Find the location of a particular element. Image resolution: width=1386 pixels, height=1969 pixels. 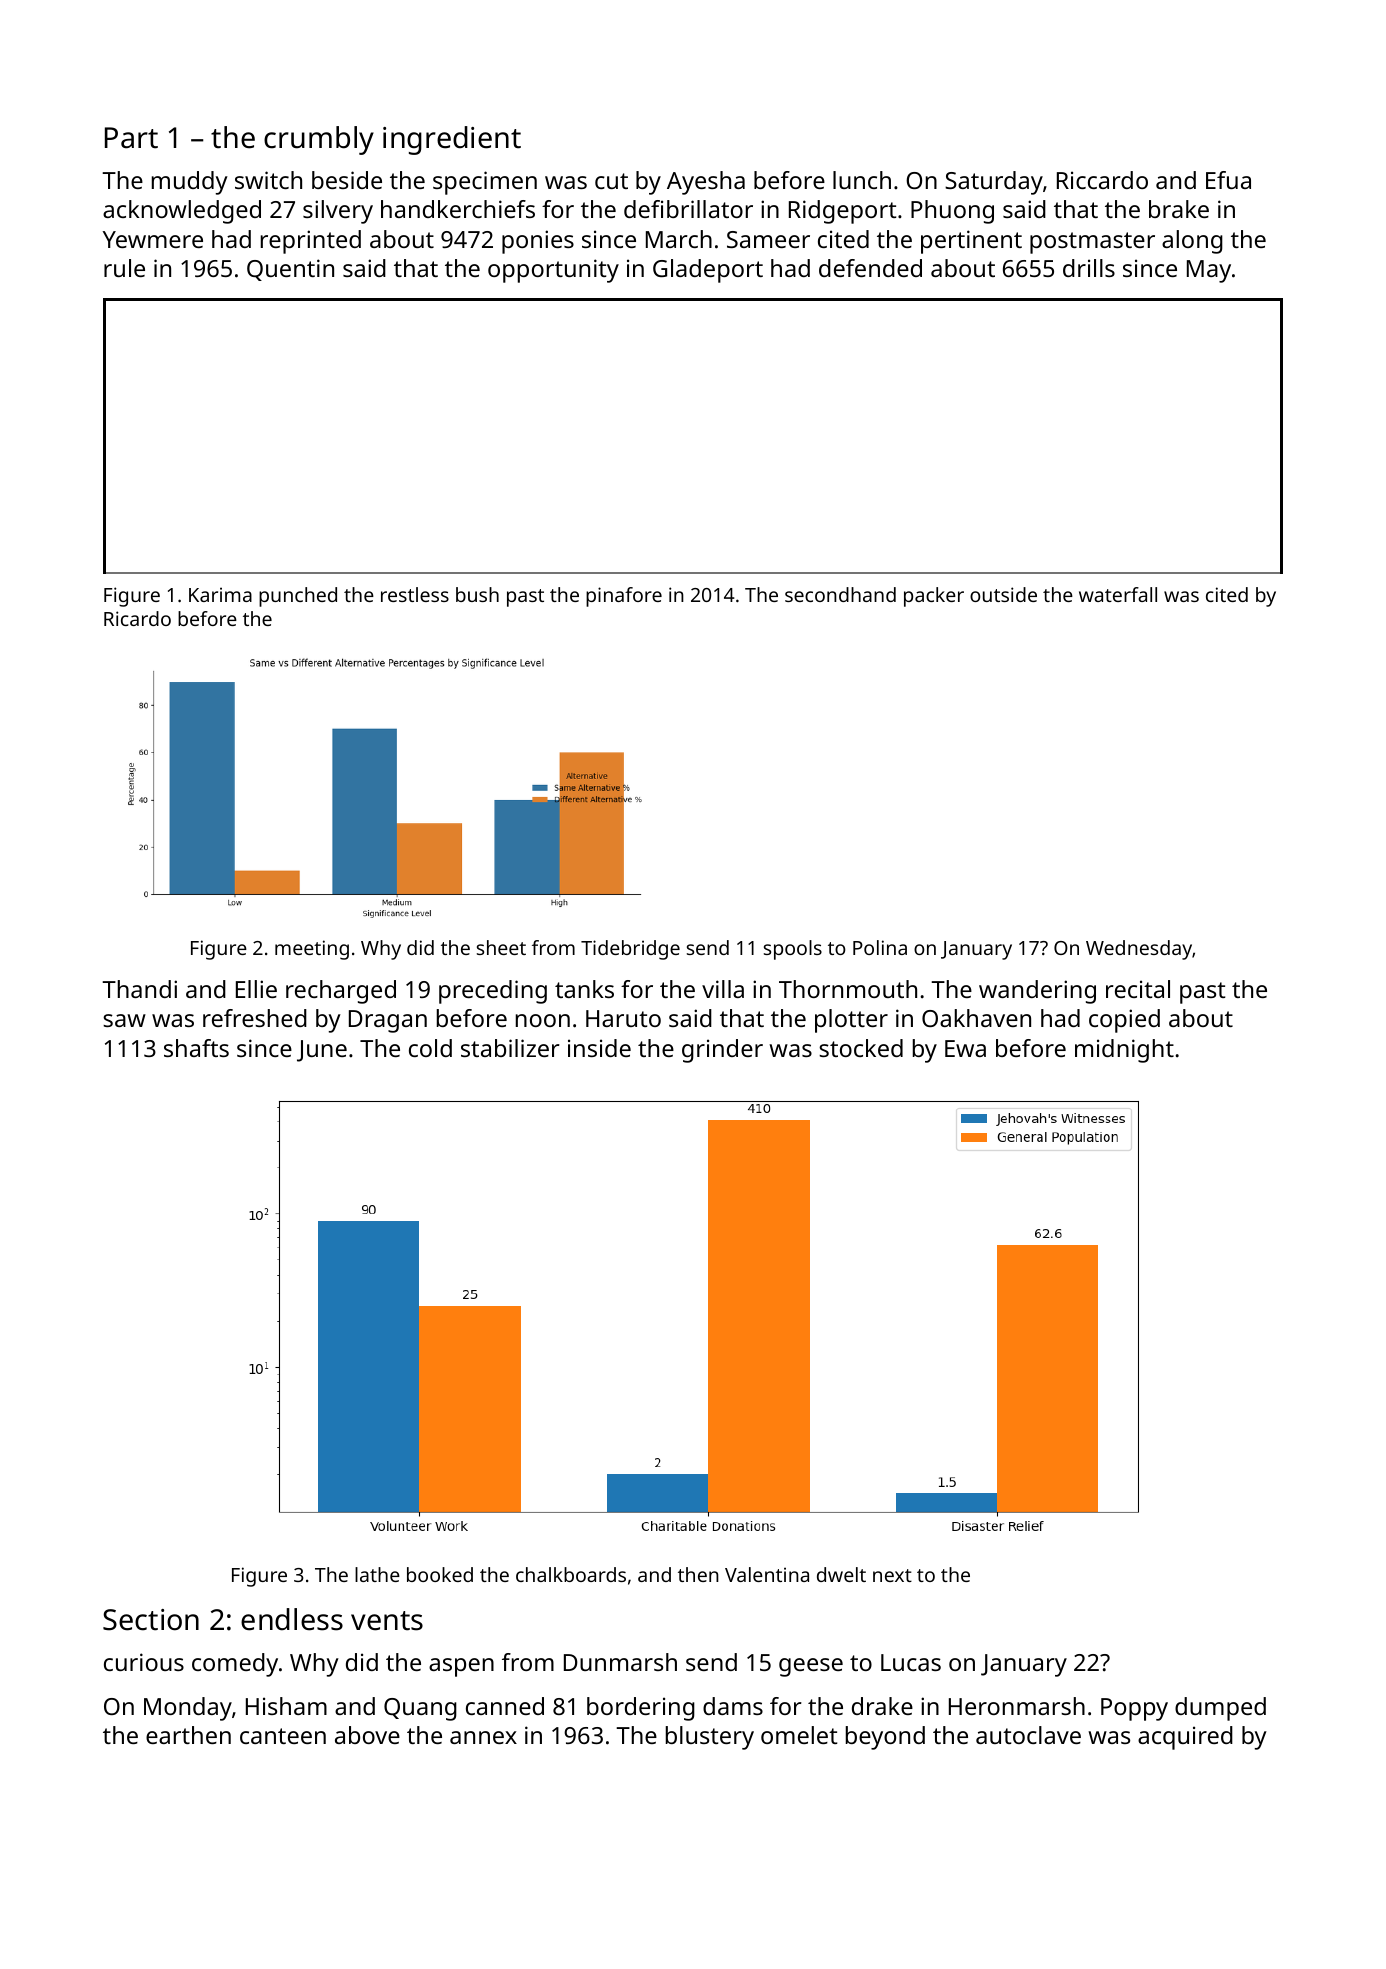

midnight is located at coordinates (1124, 1051).
